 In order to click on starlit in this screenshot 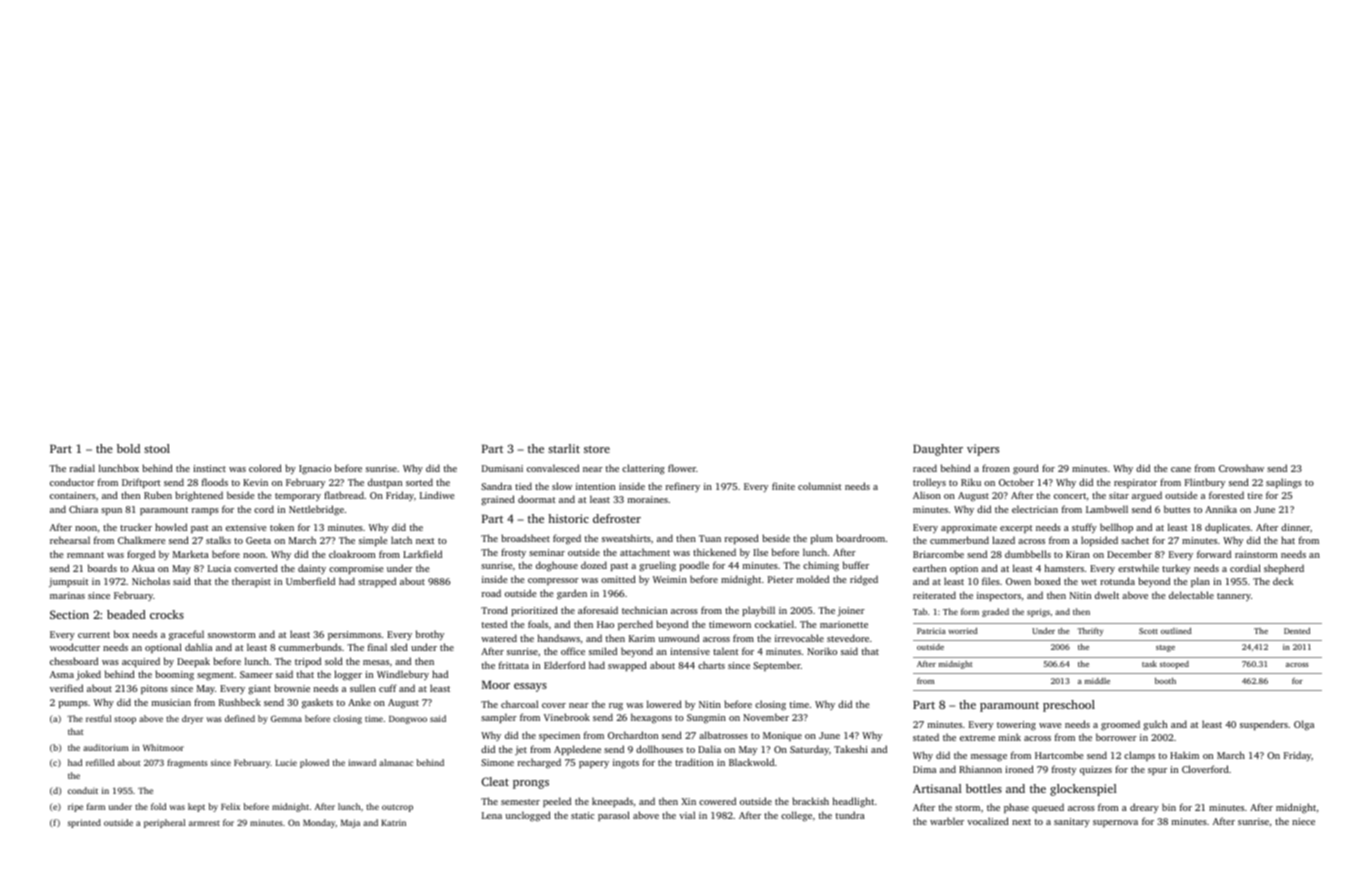, I will do `click(564, 448)`.
